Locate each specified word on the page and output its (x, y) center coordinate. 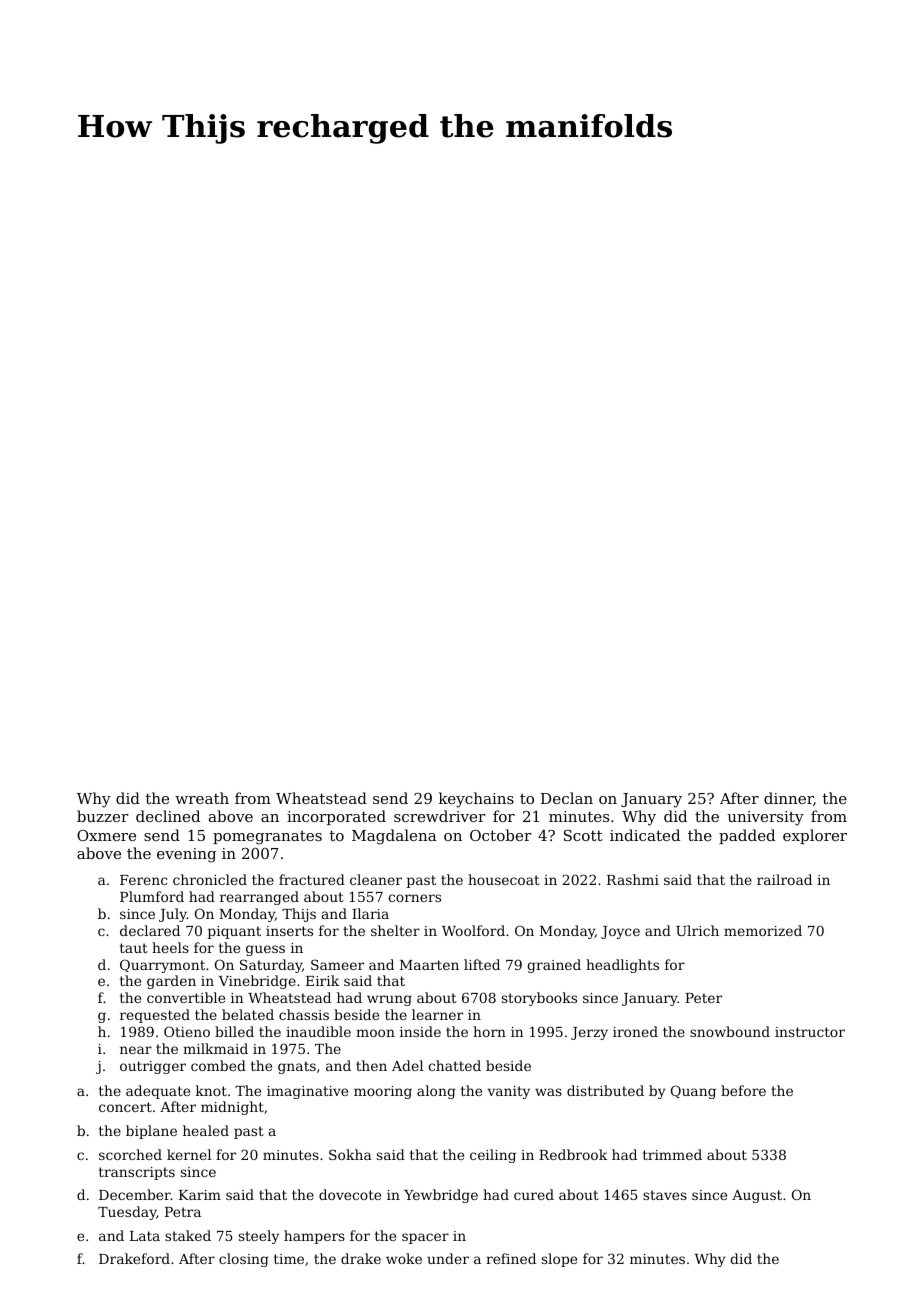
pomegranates (267, 838)
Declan (567, 798)
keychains (476, 800)
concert (125, 1107)
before (743, 1090)
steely (259, 1237)
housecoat (504, 879)
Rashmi (633, 879)
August (757, 1196)
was (548, 1092)
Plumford (152, 896)
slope (559, 1260)
